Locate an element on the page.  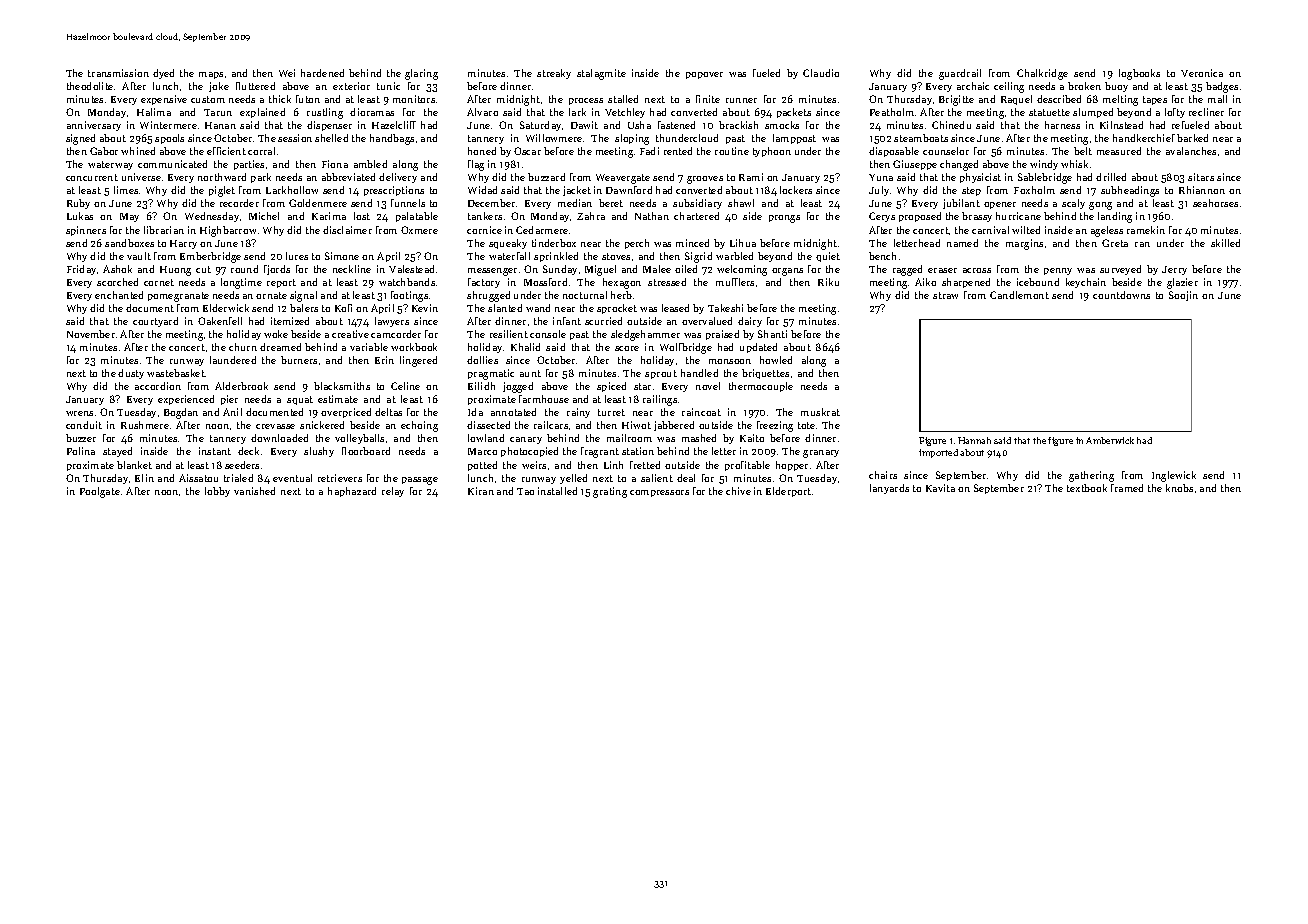
Chinedu is located at coordinates (951, 125).
